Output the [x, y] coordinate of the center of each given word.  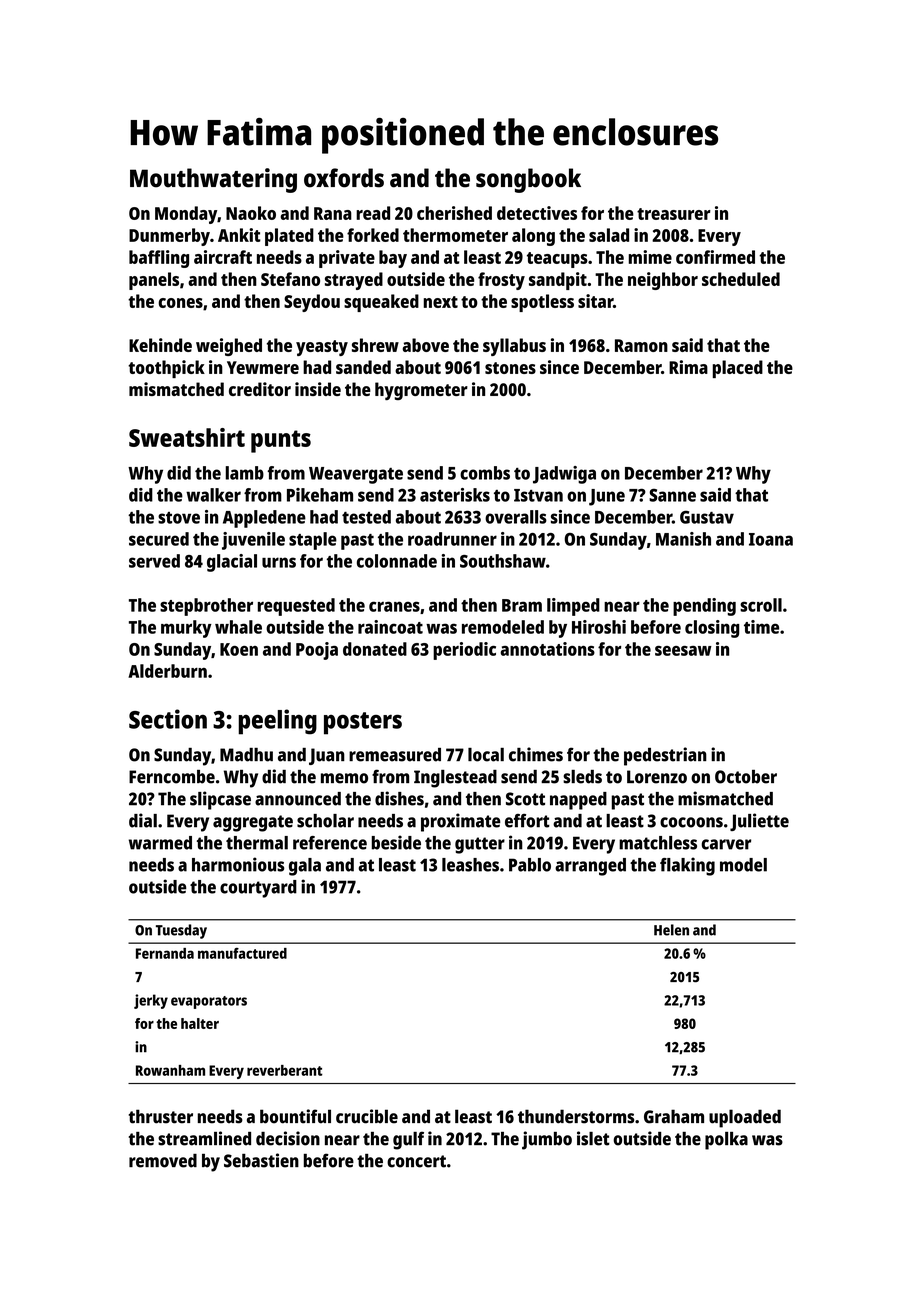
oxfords [344, 178]
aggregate [253, 823]
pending [704, 607]
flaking [687, 866]
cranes [394, 606]
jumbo [547, 1140]
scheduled [741, 279]
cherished [454, 213]
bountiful [295, 1116]
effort [527, 821]
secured [159, 539]
